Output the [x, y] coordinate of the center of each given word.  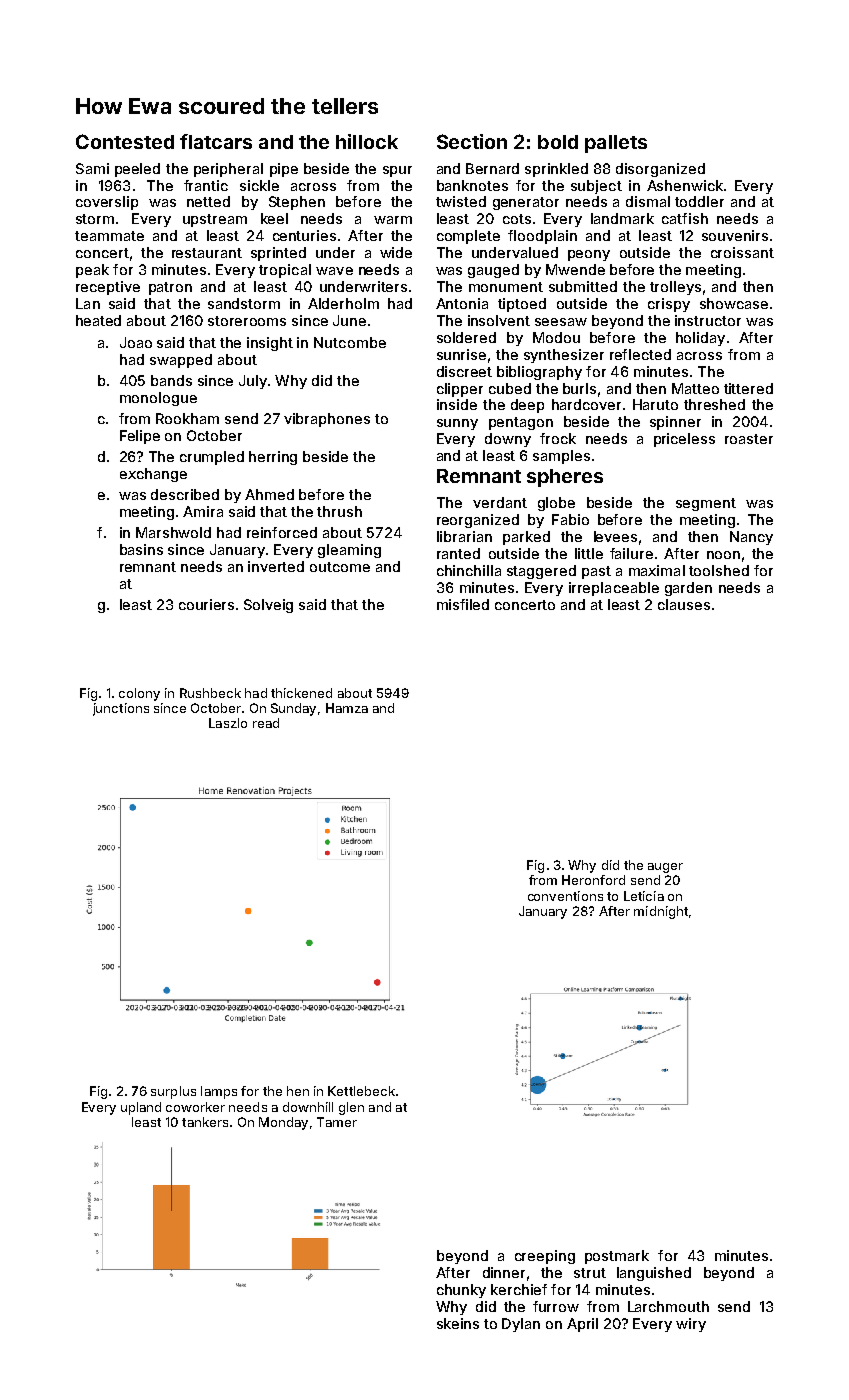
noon [723, 555]
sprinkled [556, 170]
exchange [153, 475]
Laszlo [228, 723]
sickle [259, 185]
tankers [205, 1122]
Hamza [347, 708]
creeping [545, 1257]
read [266, 723]
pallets [616, 144]
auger [665, 868]
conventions [565, 896]
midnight [661, 912]
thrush [339, 511]
